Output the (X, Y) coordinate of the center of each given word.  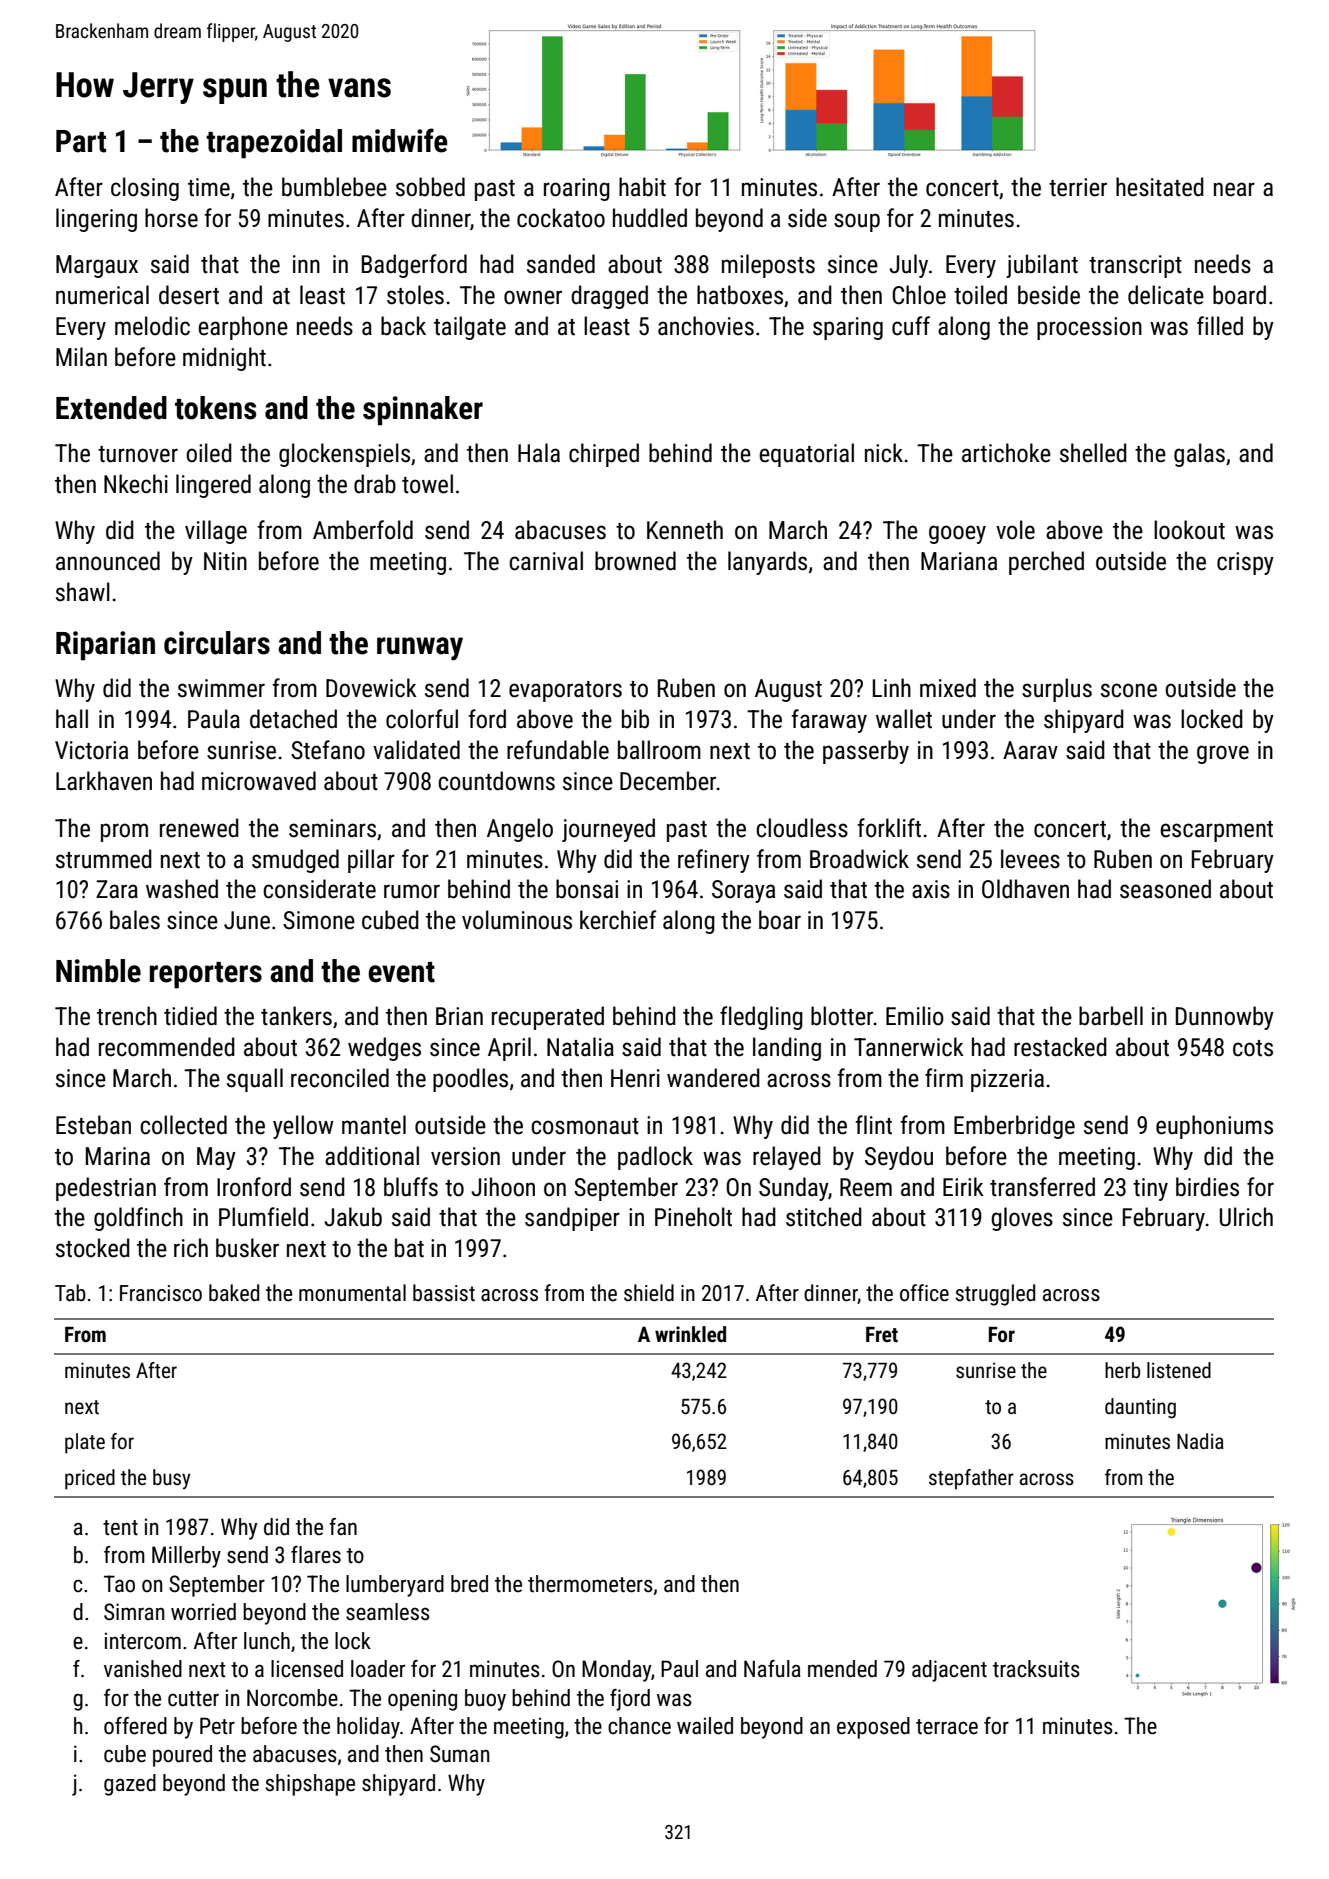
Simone (319, 920)
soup (857, 222)
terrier (1078, 187)
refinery (714, 861)
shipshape (310, 1785)
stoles (415, 295)
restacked (1060, 1047)
